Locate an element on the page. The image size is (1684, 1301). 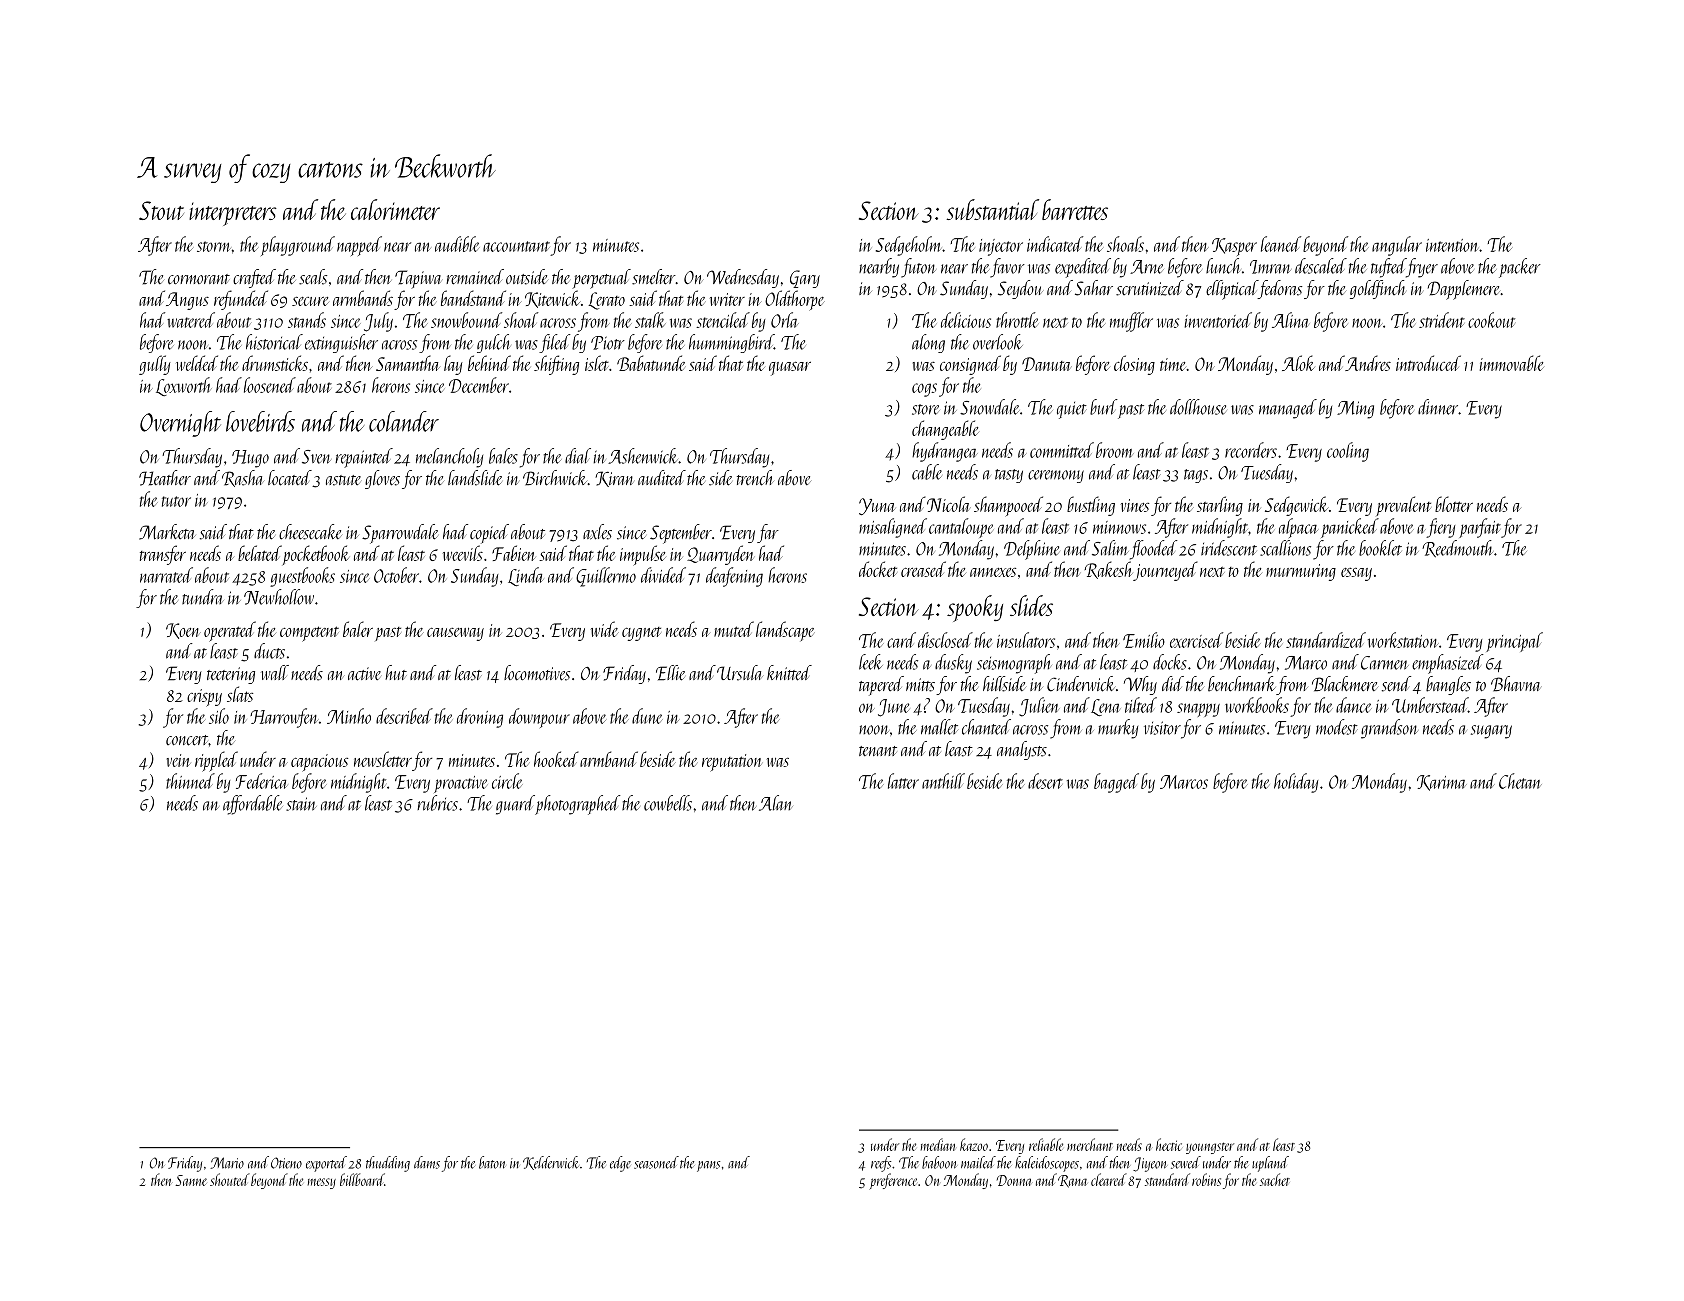
holiday is located at coordinates (1296, 783).
